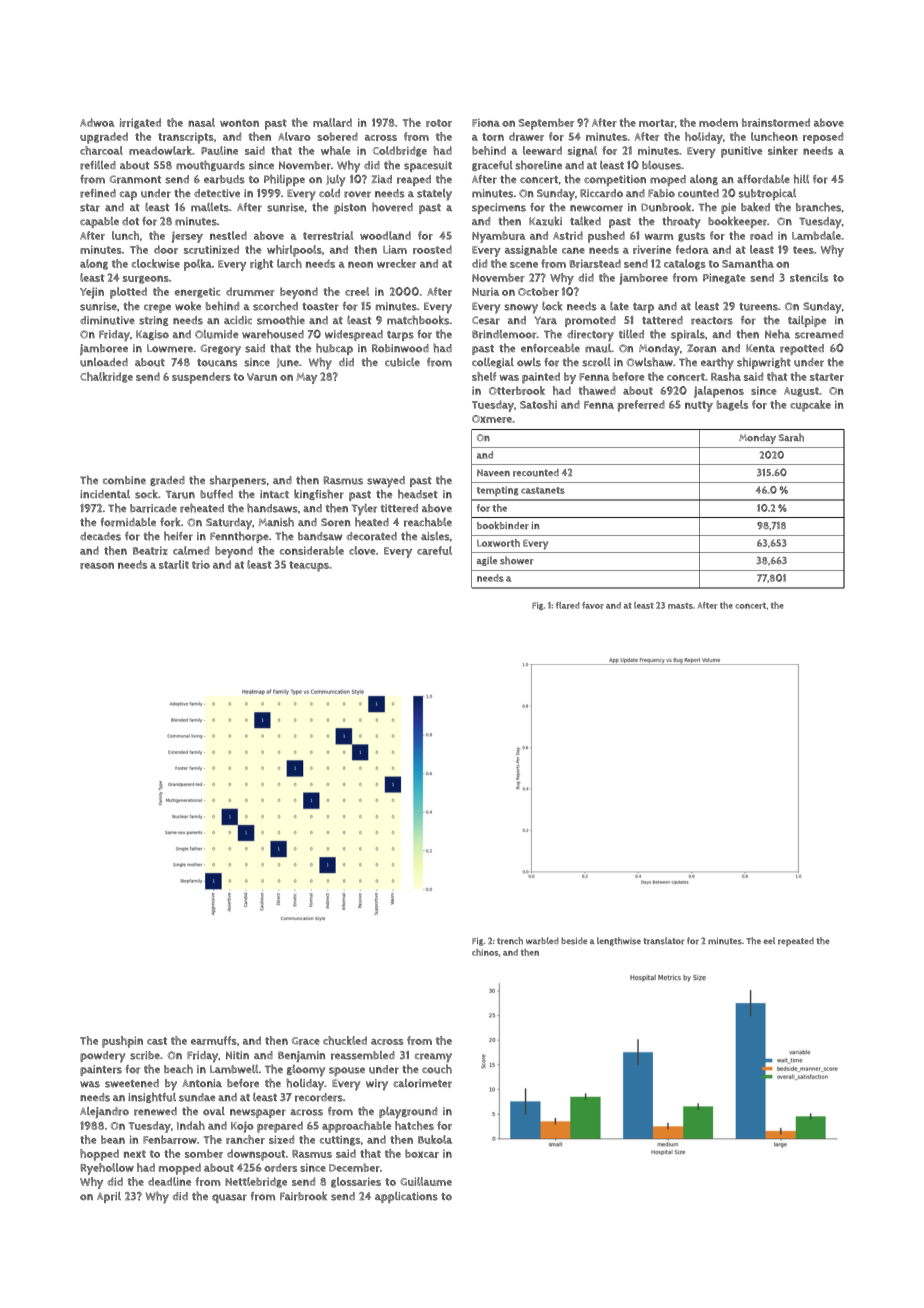  Describe the element at coordinates (503, 525) in the screenshot. I see `bookbinder` at that location.
